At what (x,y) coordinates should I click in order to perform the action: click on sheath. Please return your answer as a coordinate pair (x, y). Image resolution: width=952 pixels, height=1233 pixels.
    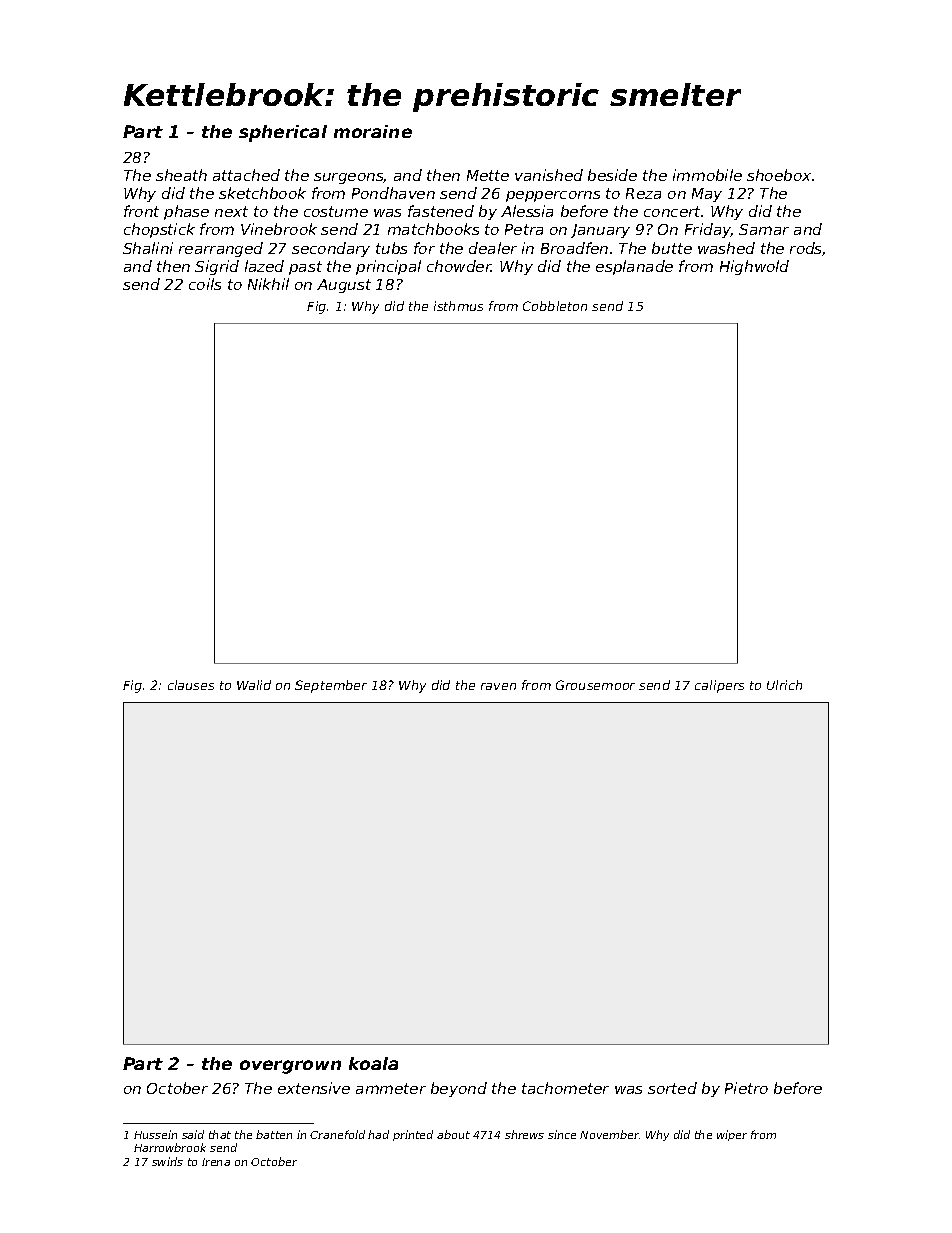
    Looking at the image, I should click on (181, 175).
